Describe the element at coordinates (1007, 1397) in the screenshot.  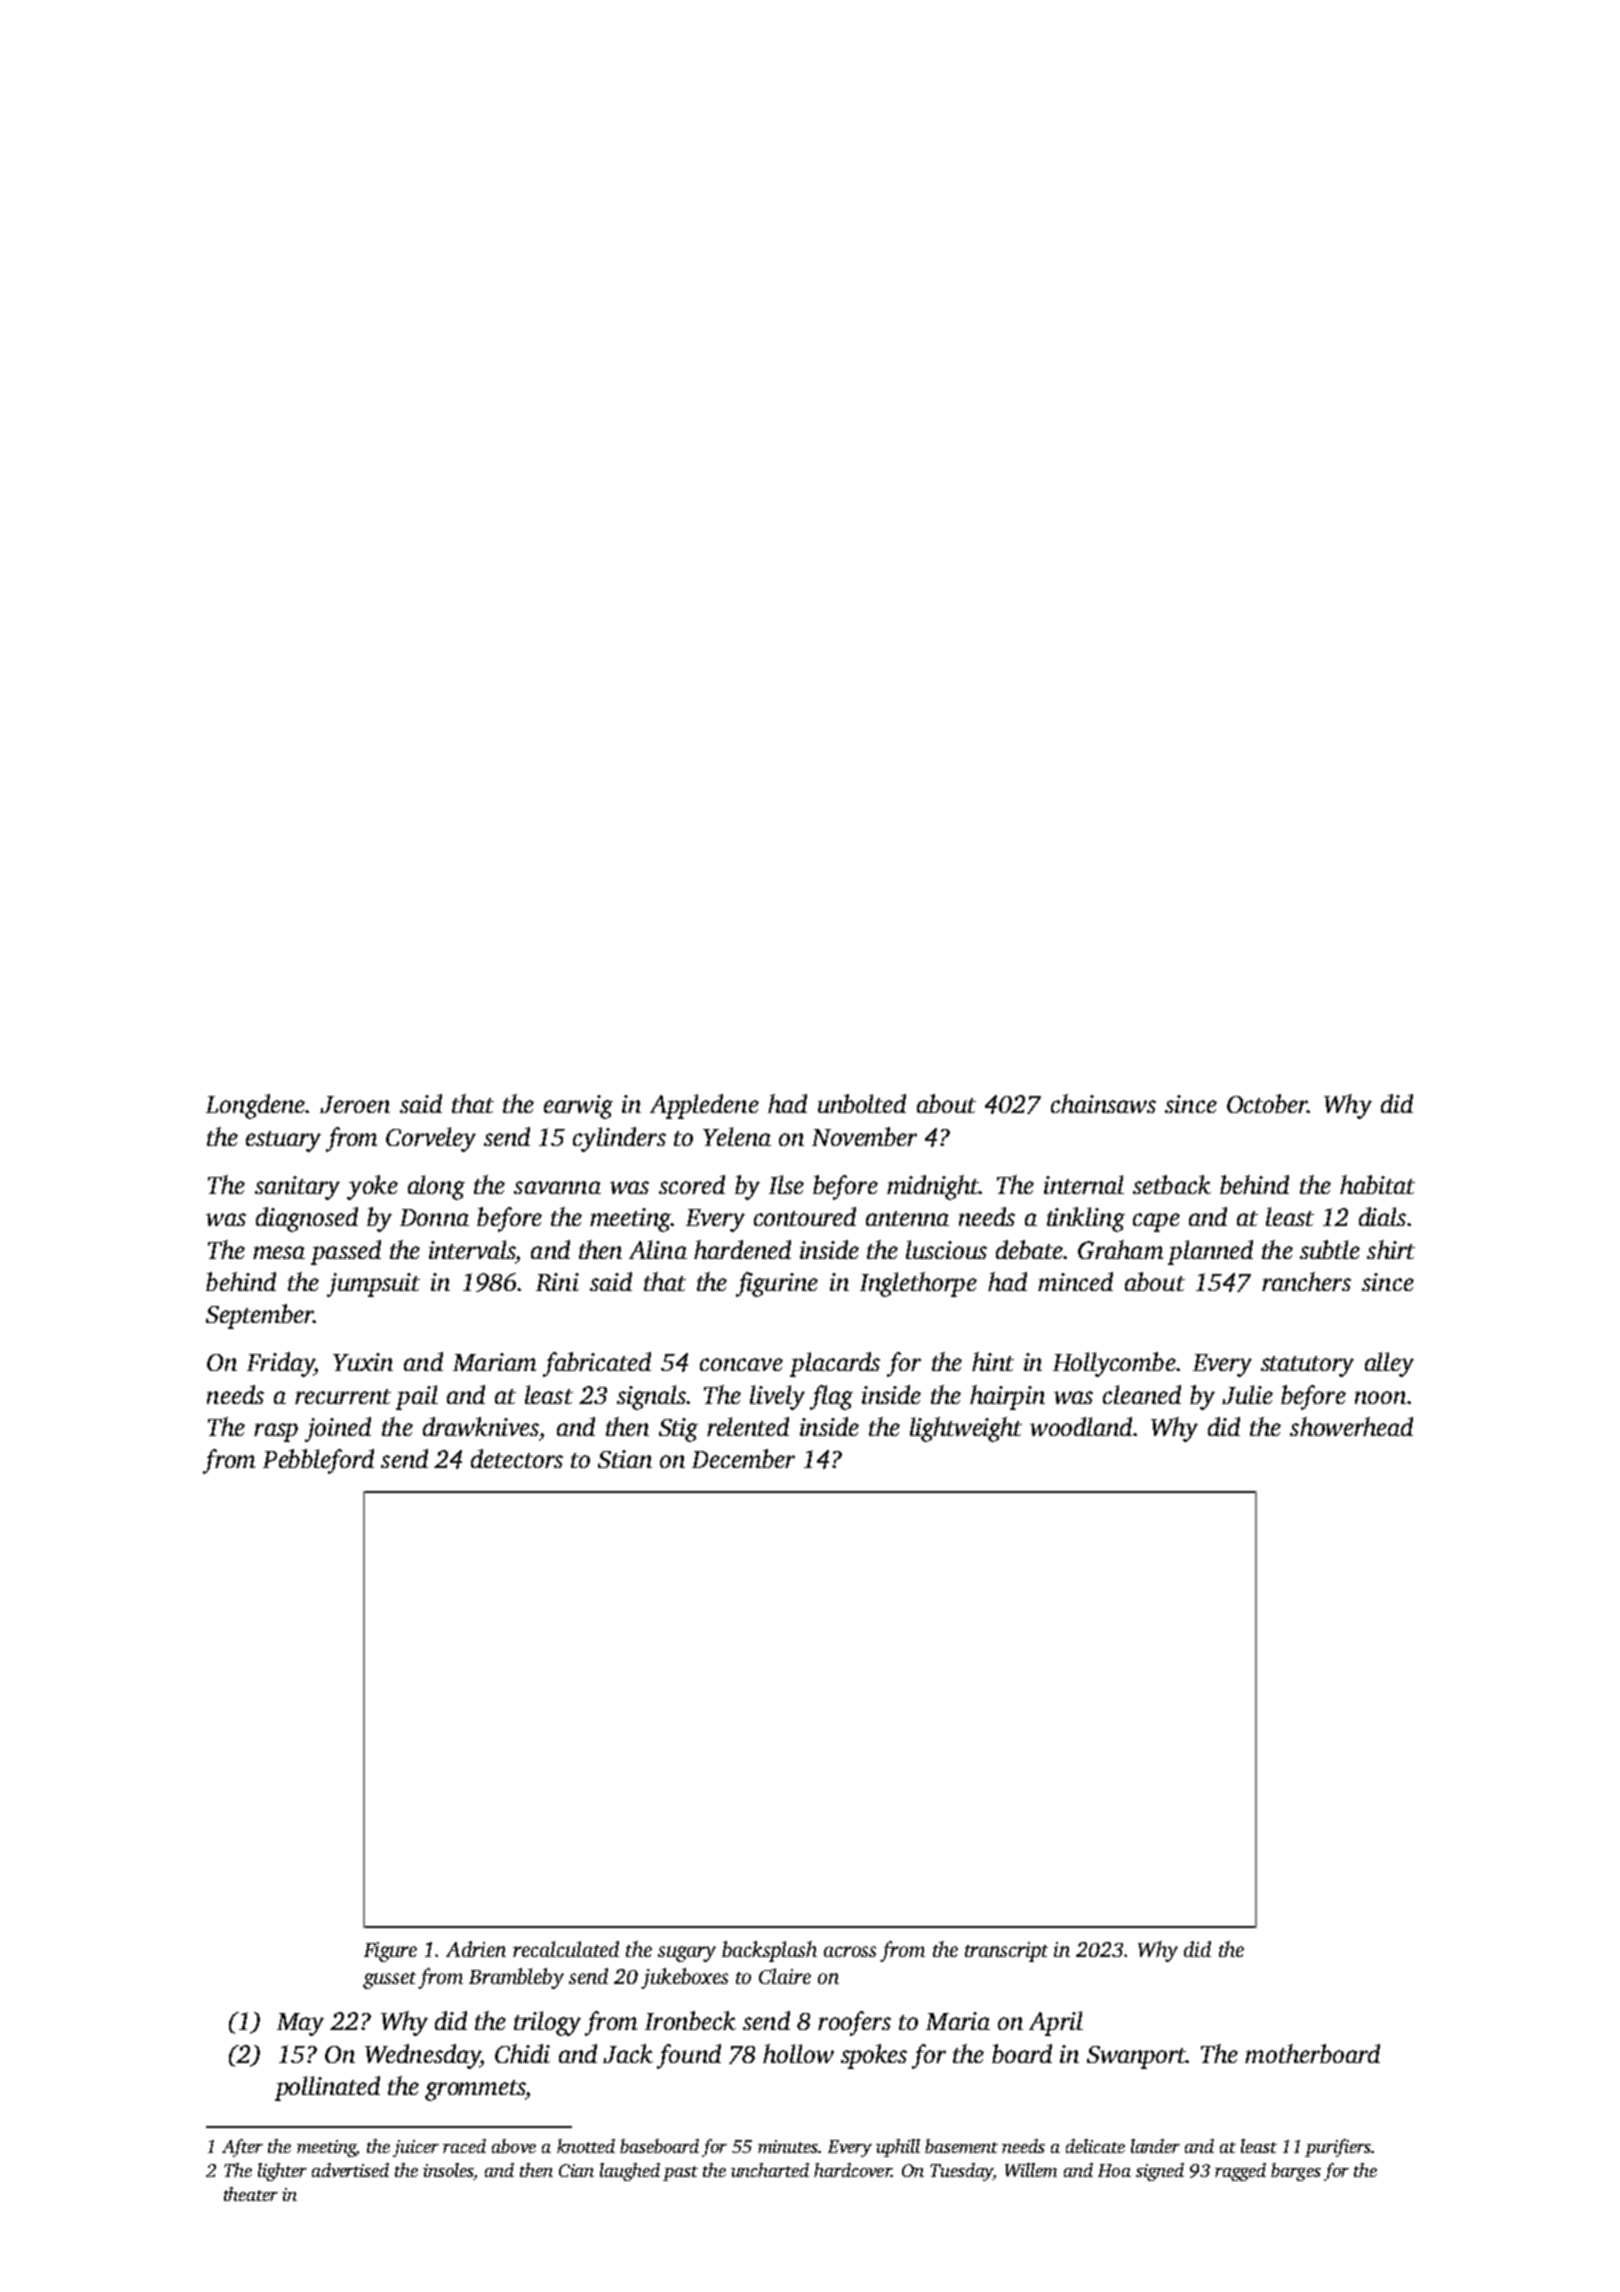
I see `hairpin` at that location.
